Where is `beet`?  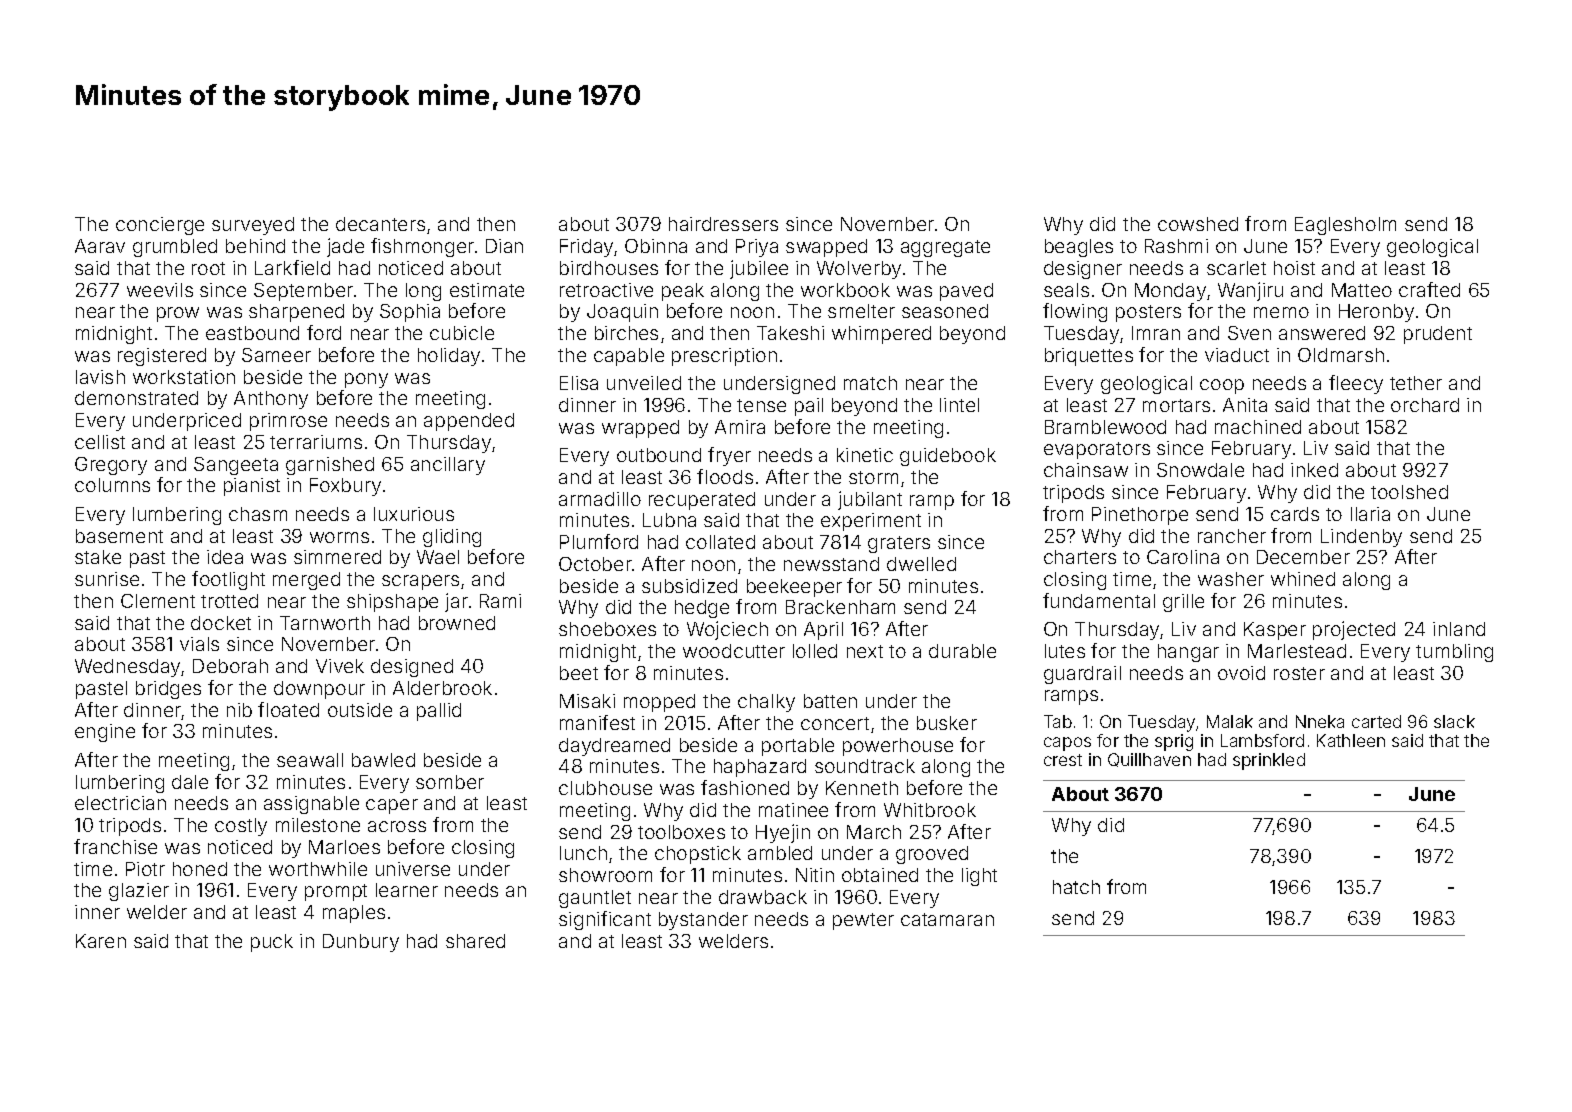 beet is located at coordinates (579, 673).
